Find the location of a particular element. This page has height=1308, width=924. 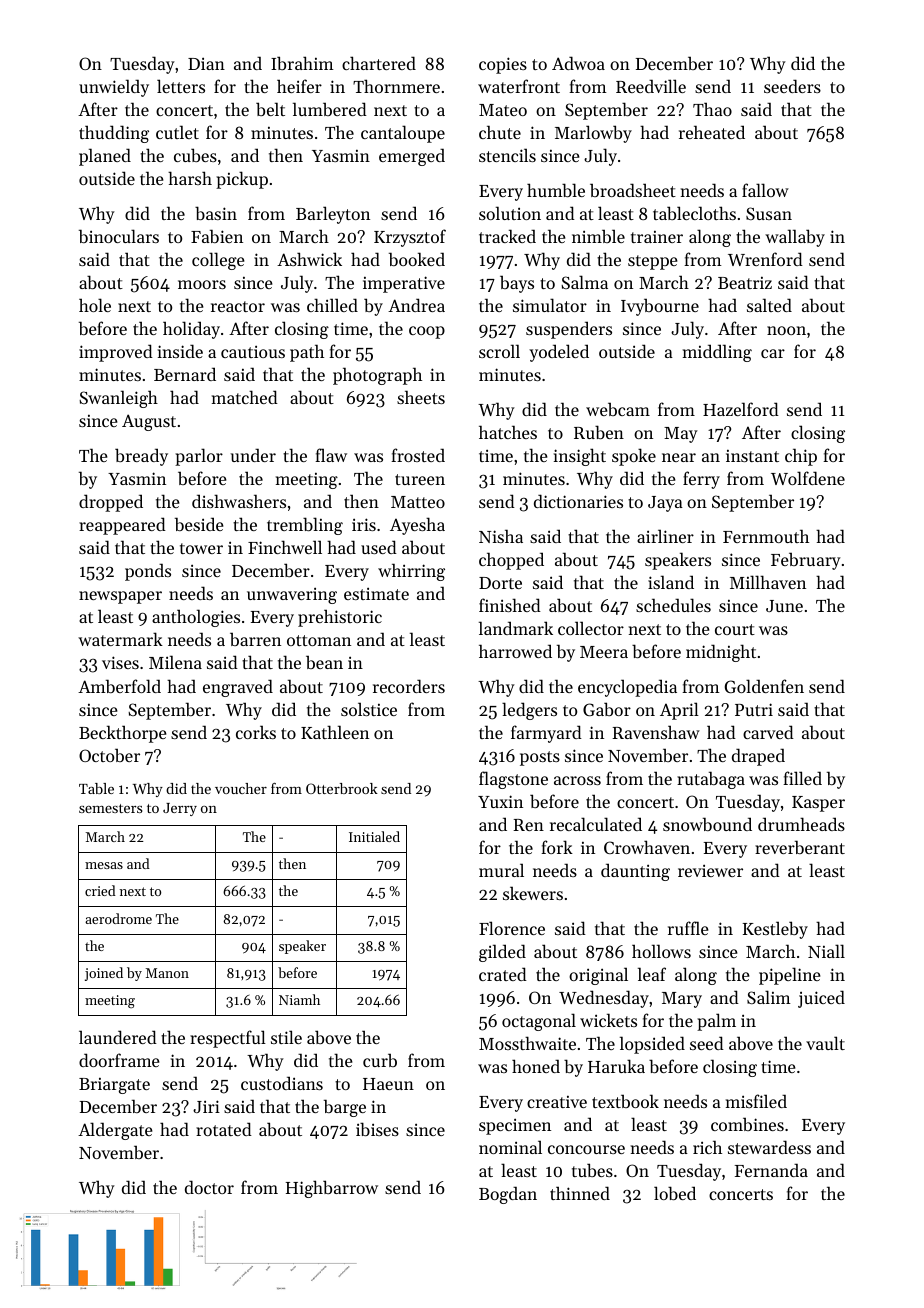

misfiled is located at coordinates (756, 1101).
